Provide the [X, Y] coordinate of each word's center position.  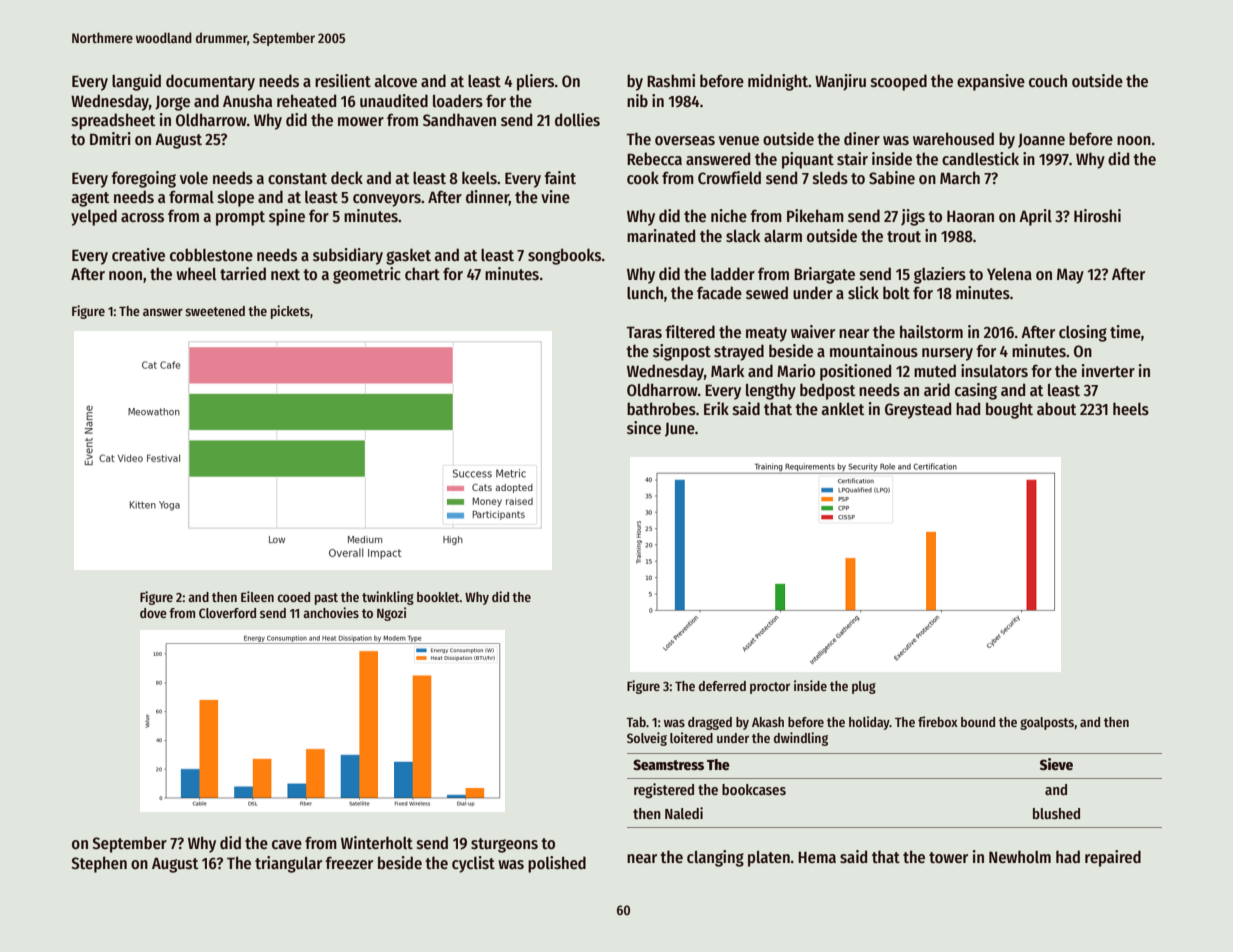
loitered [691, 737]
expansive [991, 82]
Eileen [257, 596]
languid [136, 82]
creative [138, 255]
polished [557, 864]
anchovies [331, 612]
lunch [645, 292]
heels [1131, 409]
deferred [722, 686]
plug [864, 687]
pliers [535, 82]
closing [1083, 333]
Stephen [99, 864]
